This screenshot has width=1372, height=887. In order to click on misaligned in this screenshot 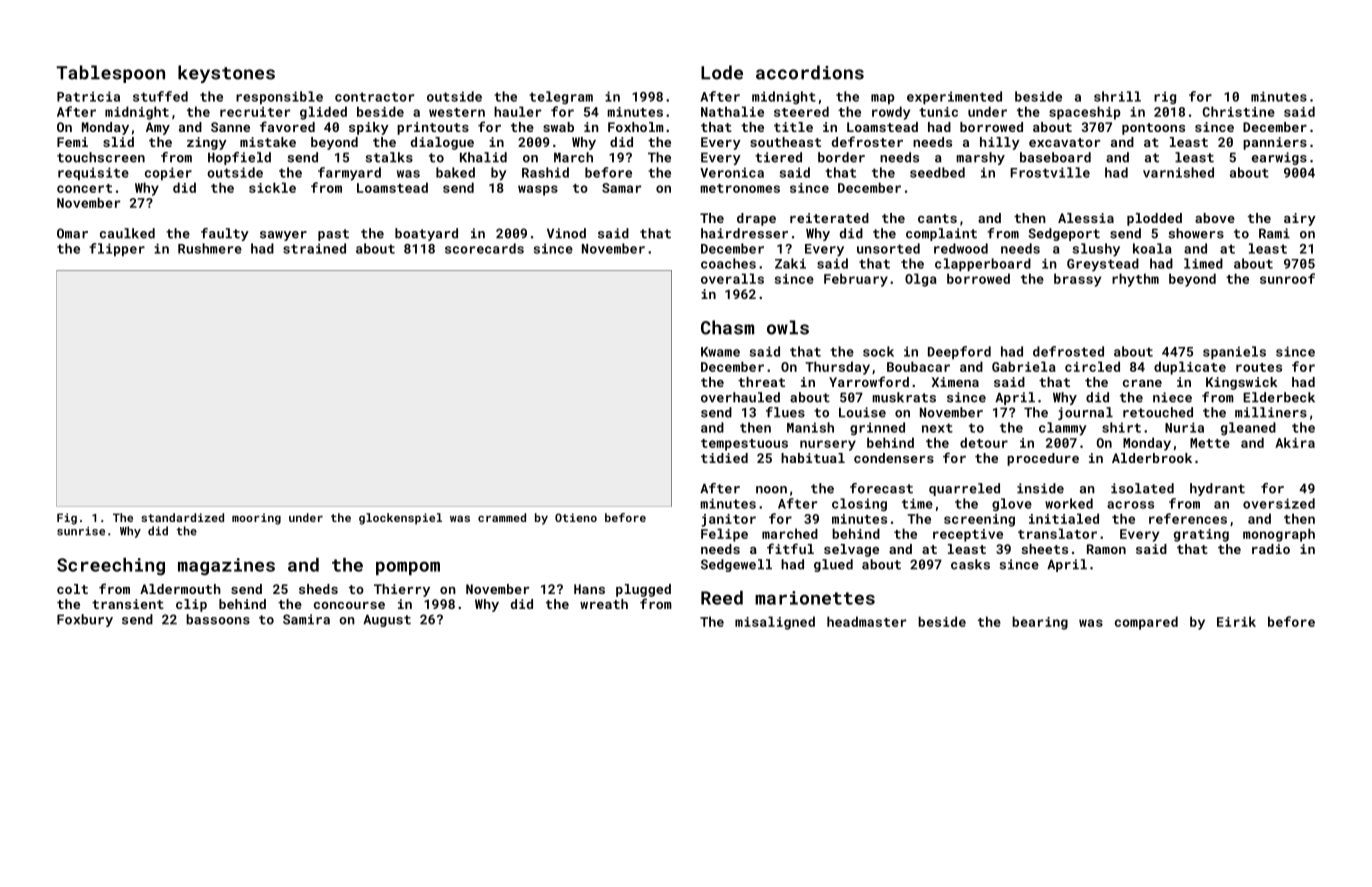, I will do `click(775, 623)`.
